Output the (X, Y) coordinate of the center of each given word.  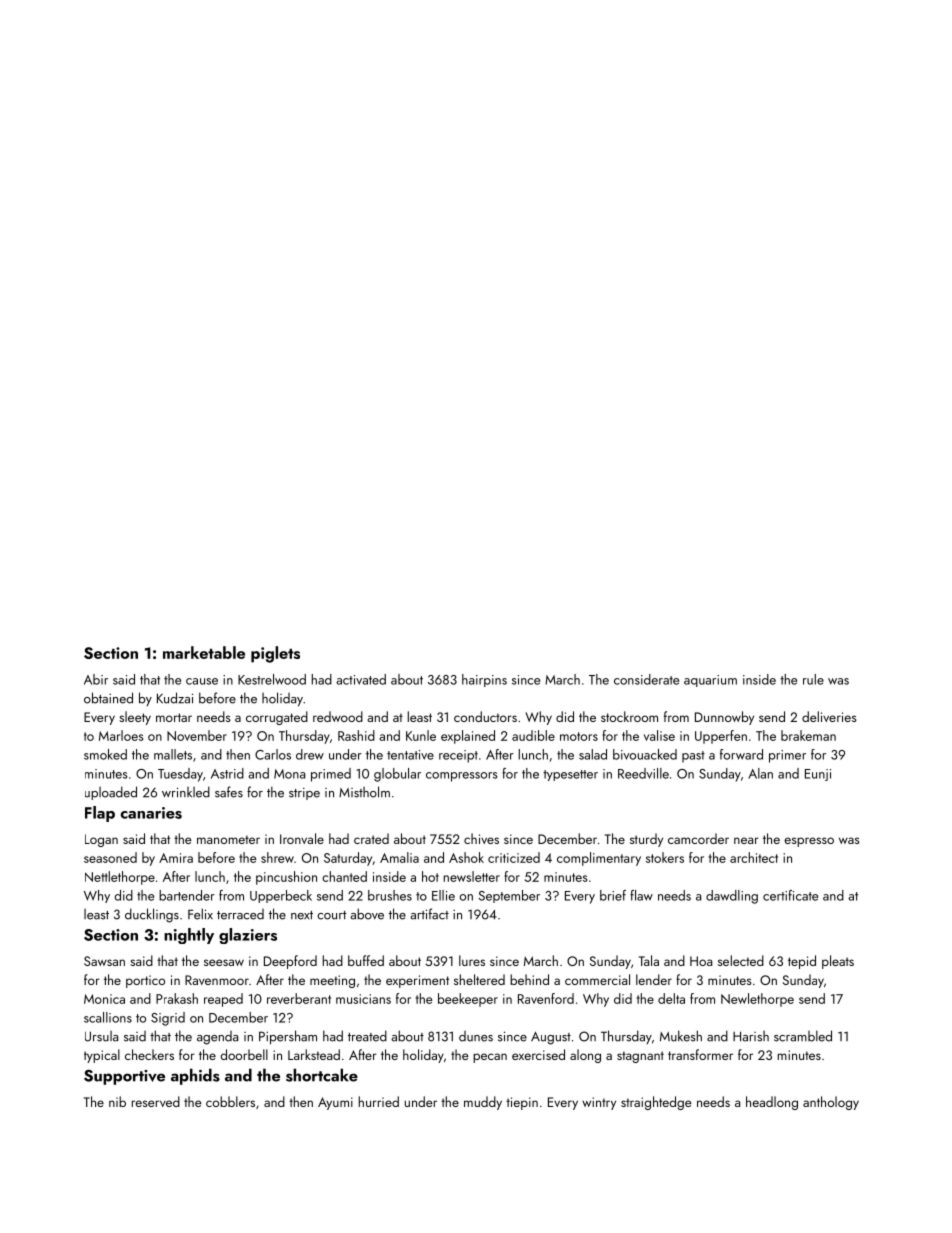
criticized (514, 857)
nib (117, 1101)
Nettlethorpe (120, 878)
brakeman (808, 735)
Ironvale (302, 838)
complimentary (599, 859)
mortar (174, 717)
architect (754, 857)
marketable (204, 652)
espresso (809, 842)
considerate (646, 679)
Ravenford (546, 998)
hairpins (484, 680)
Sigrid (168, 1019)
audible (533, 735)
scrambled (803, 1036)
